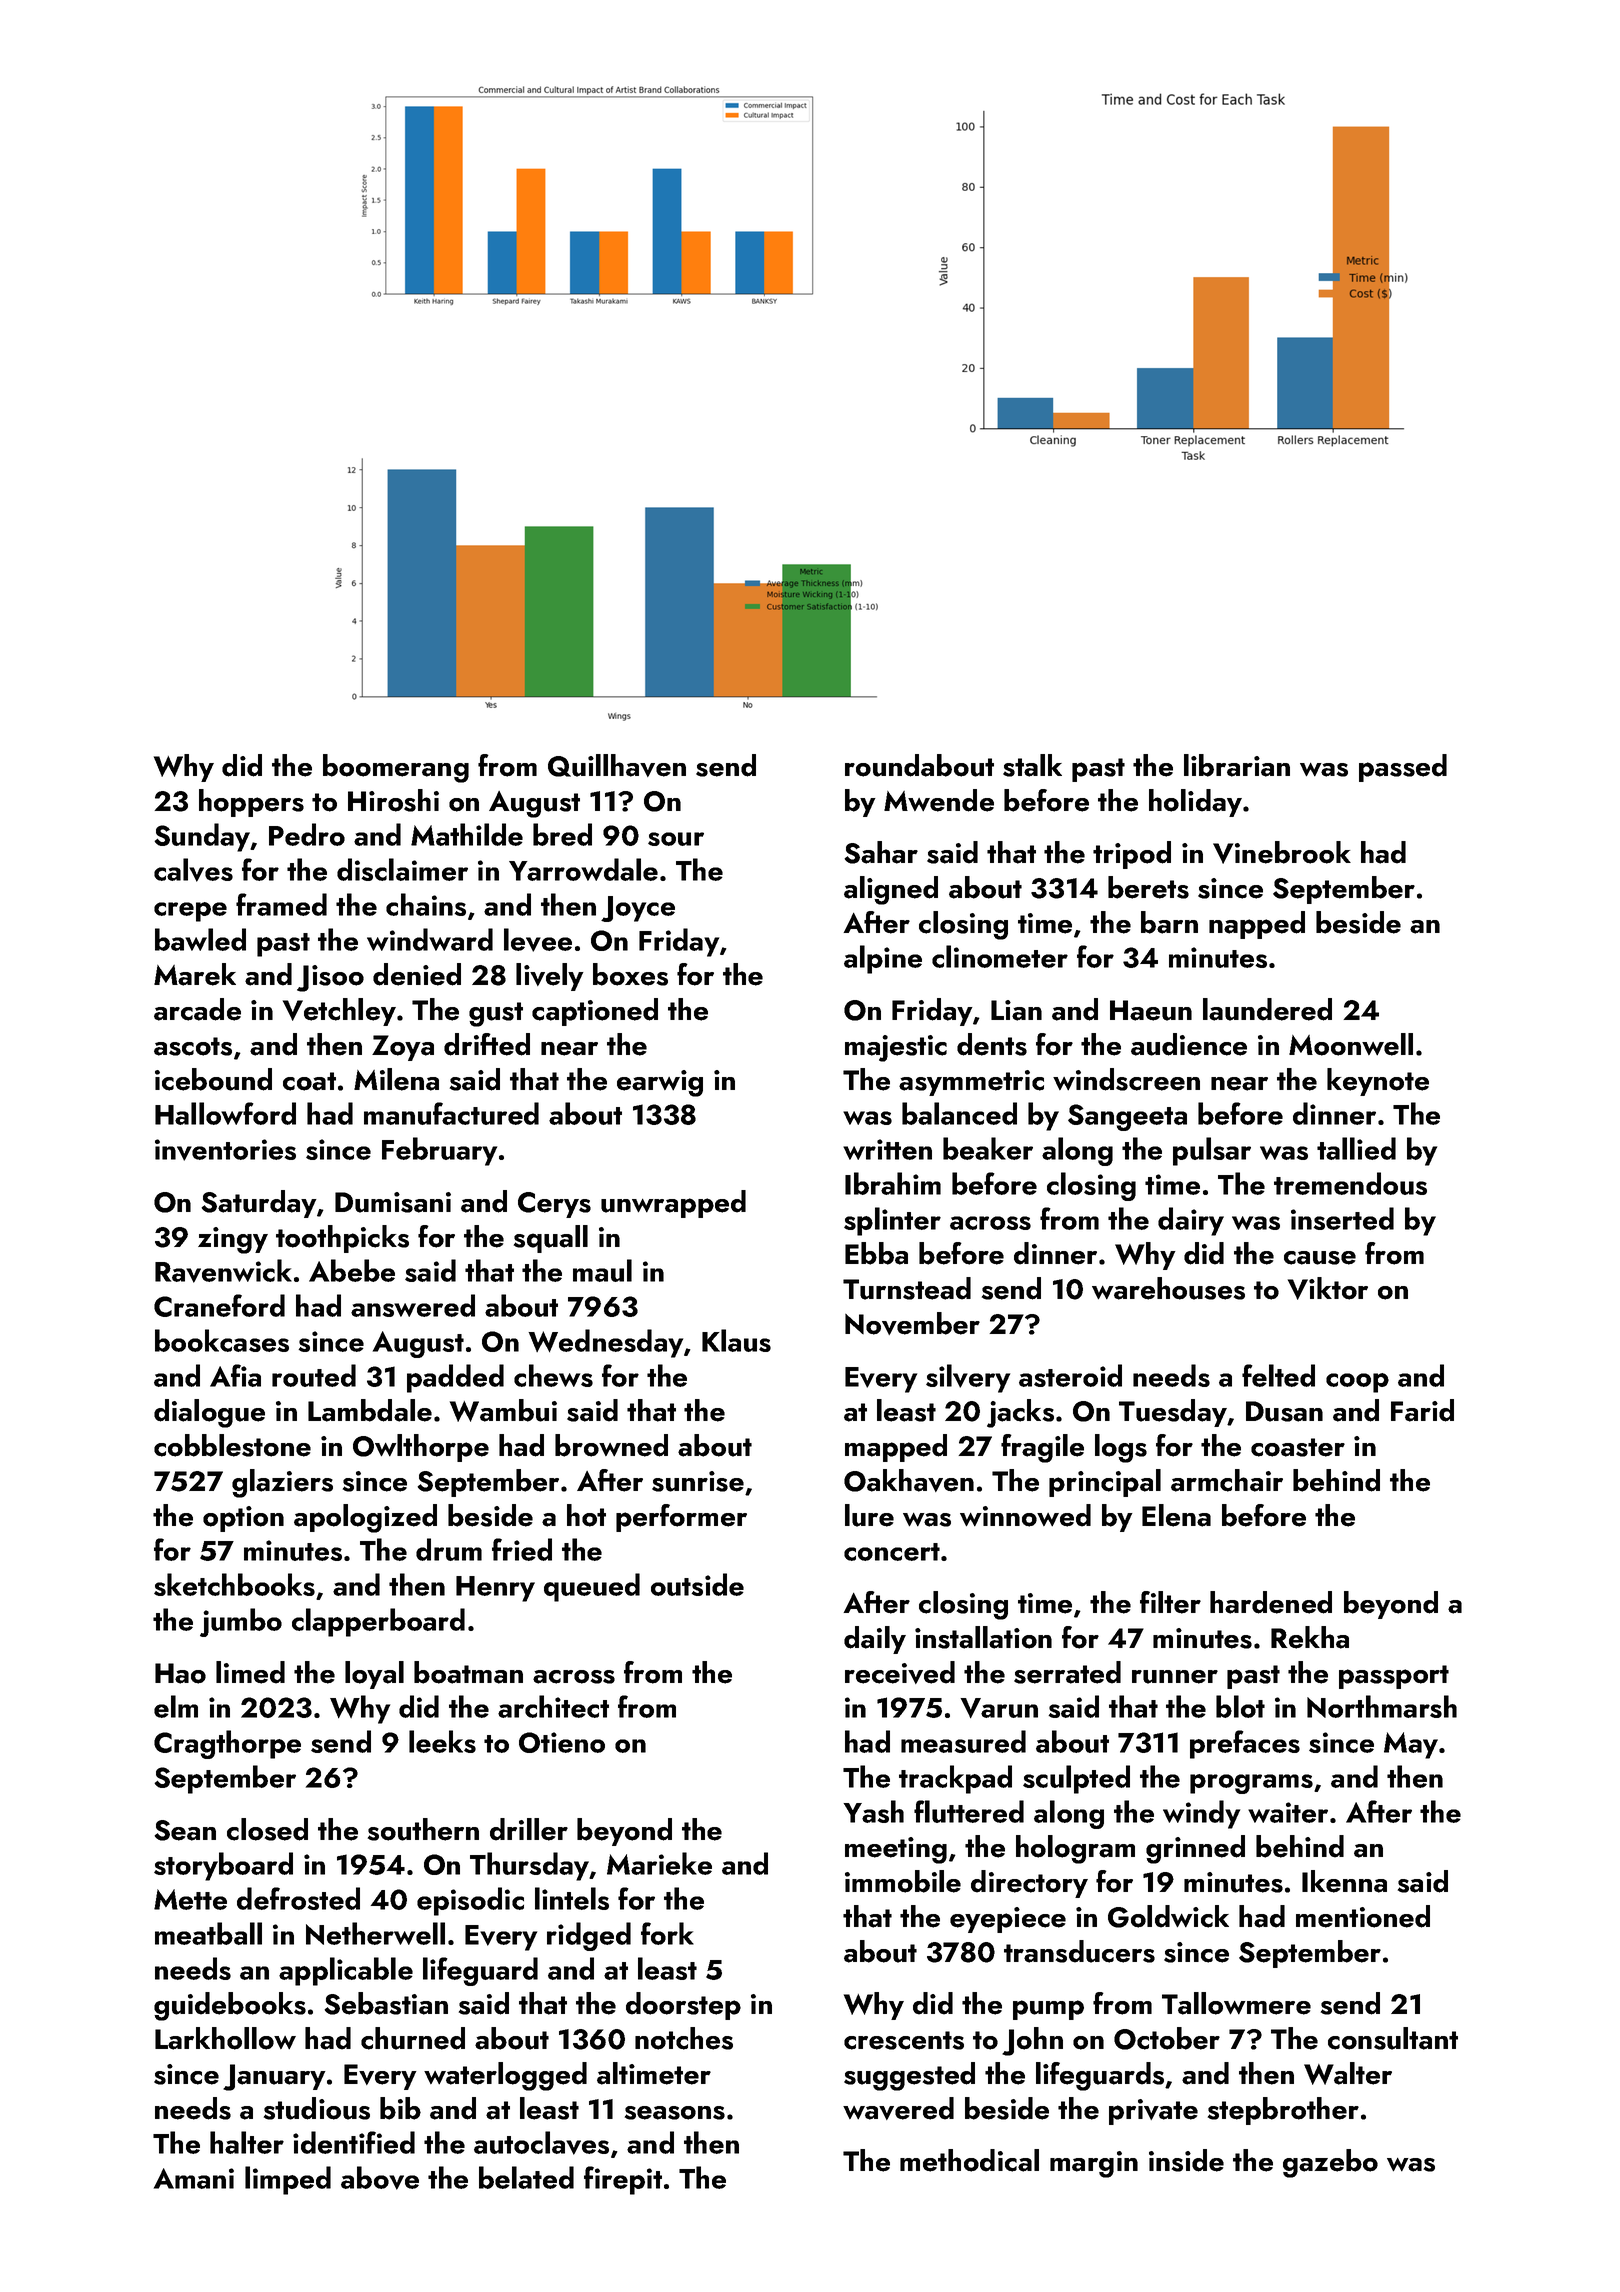 This screenshot has width=1620, height=2292. I want to click on hologram, so click(1075, 1849).
